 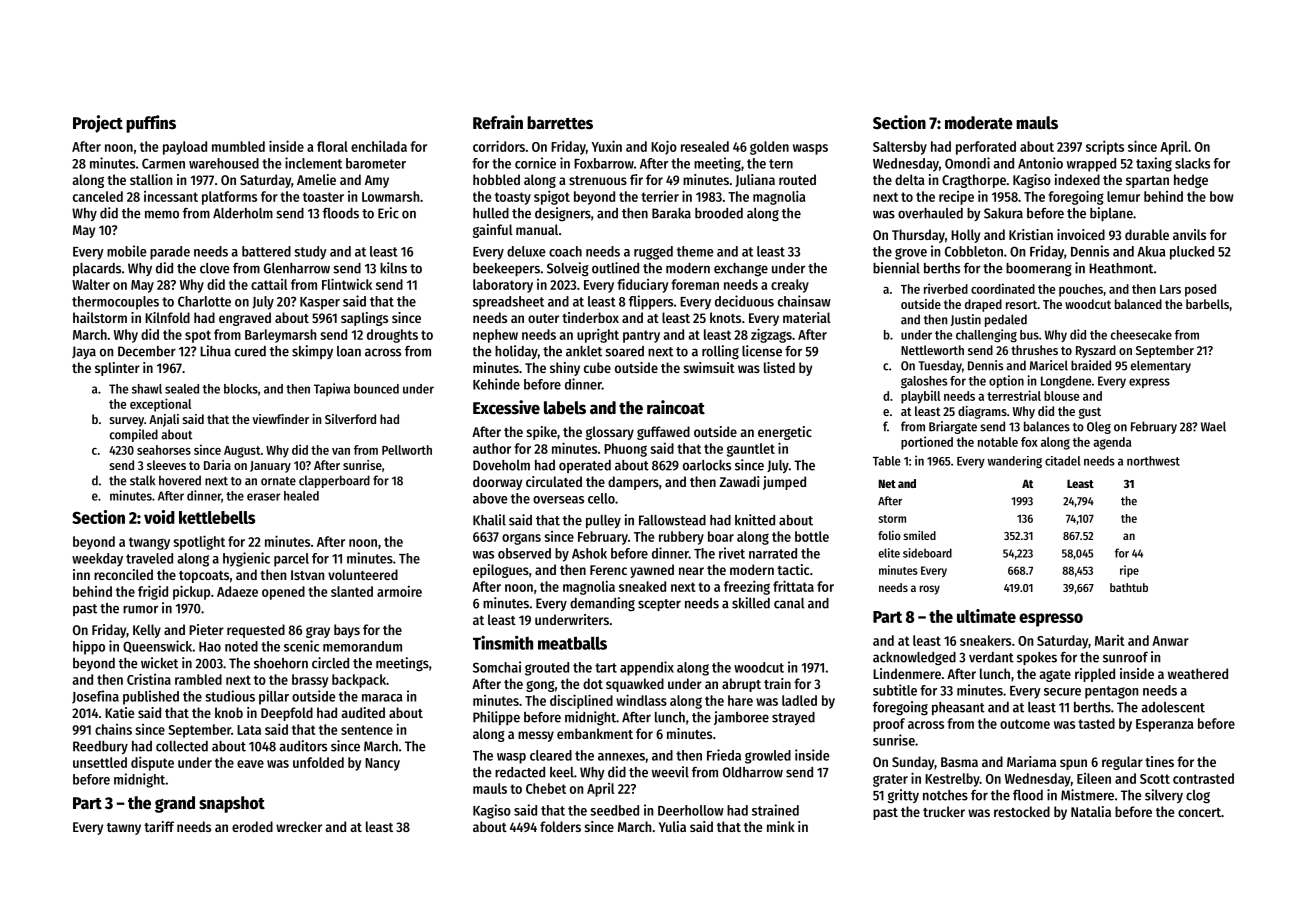 I want to click on skimpy, so click(x=312, y=352).
